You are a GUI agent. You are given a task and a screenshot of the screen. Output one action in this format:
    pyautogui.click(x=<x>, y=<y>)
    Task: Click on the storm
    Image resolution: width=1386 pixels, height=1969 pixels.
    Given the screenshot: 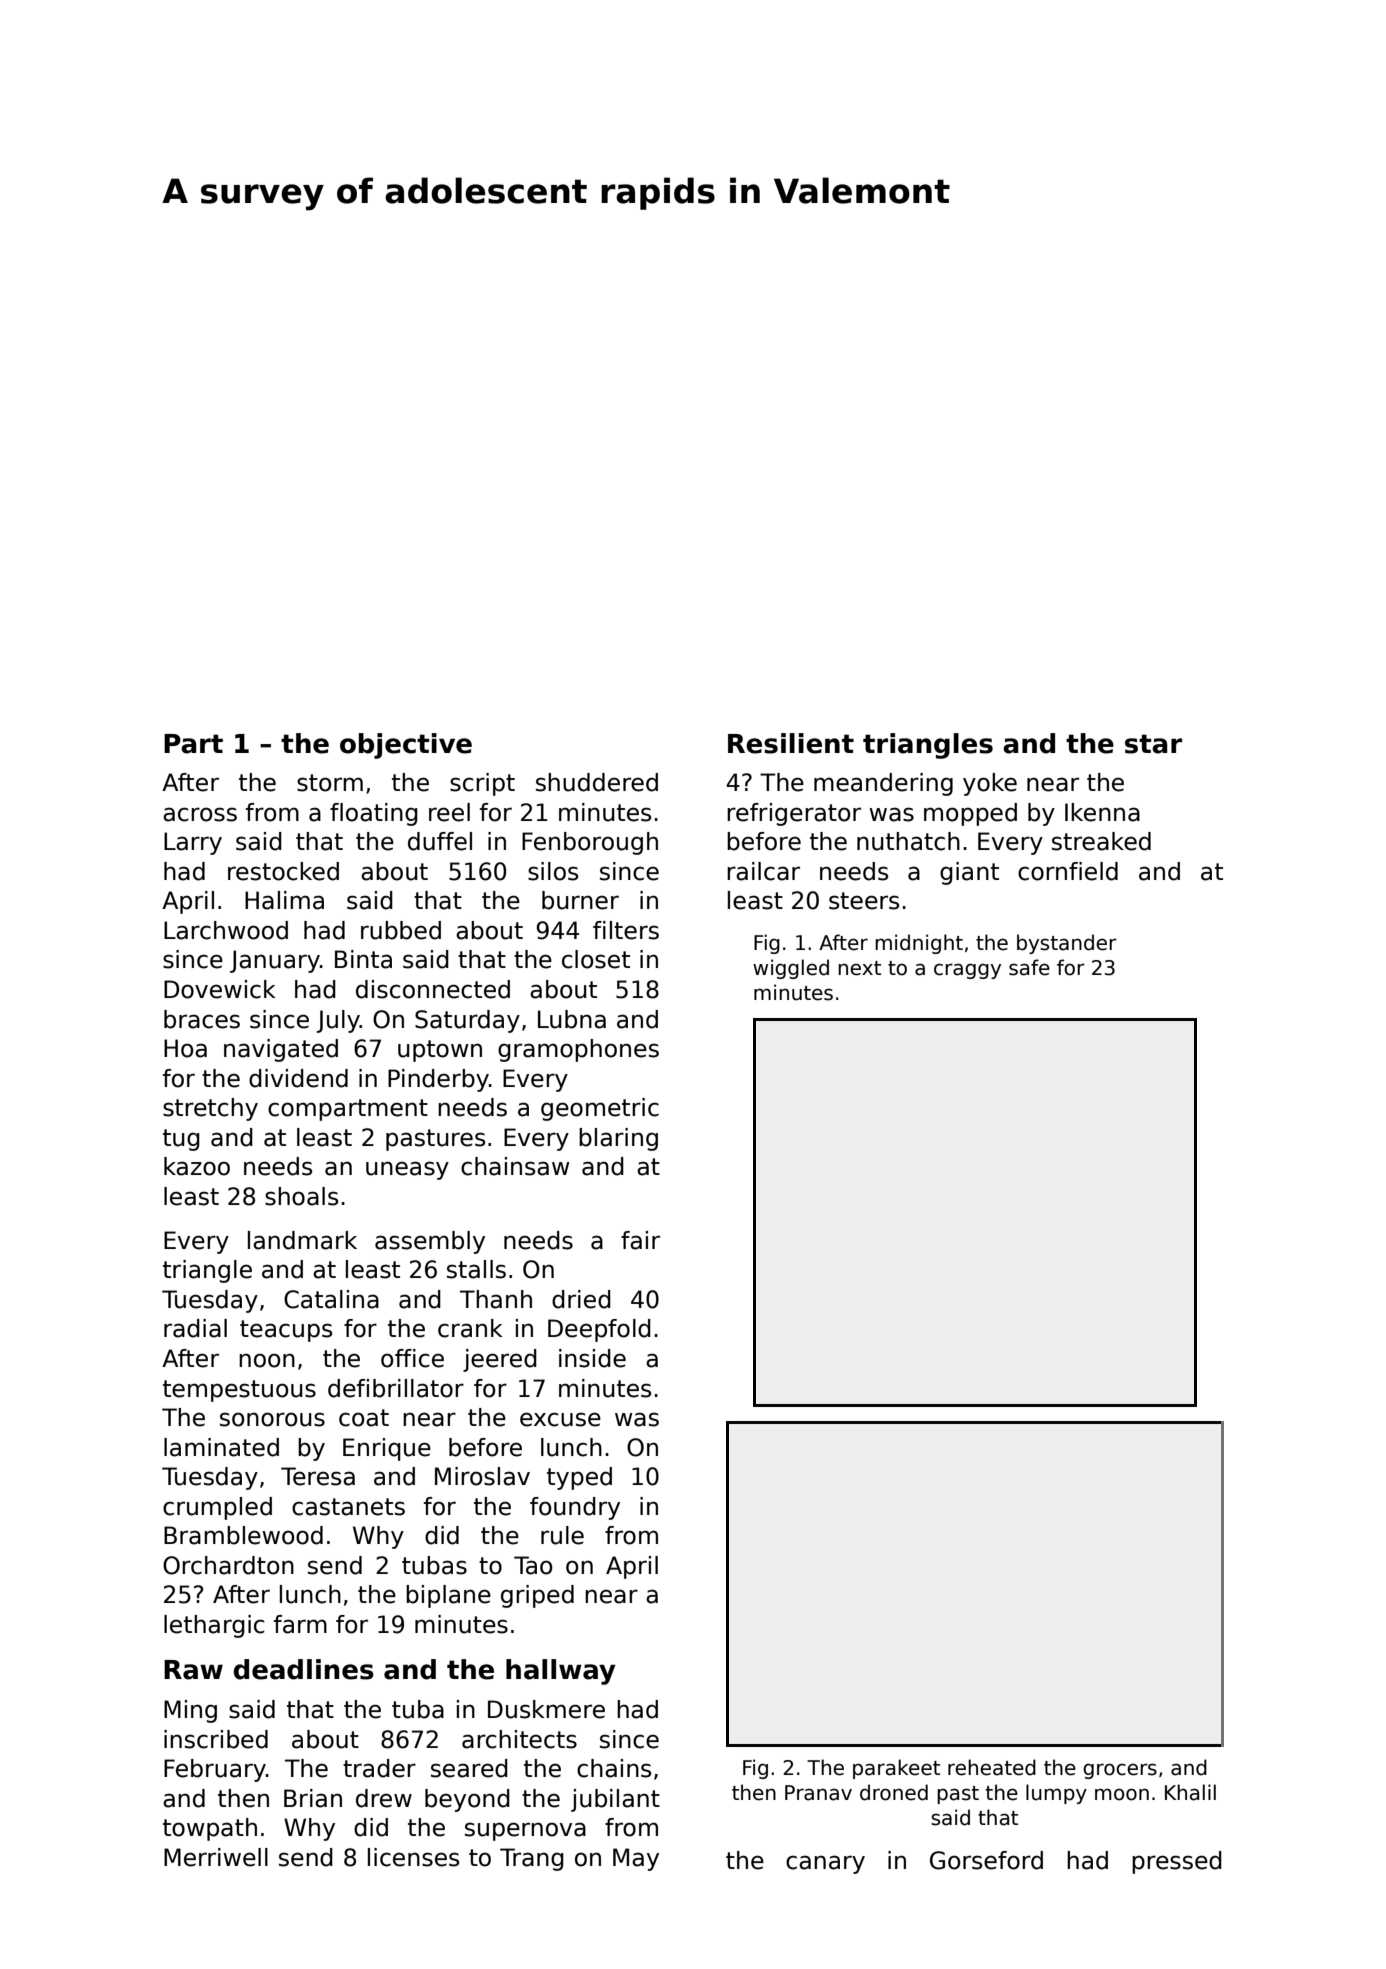 What is the action you would take?
    pyautogui.click(x=330, y=783)
